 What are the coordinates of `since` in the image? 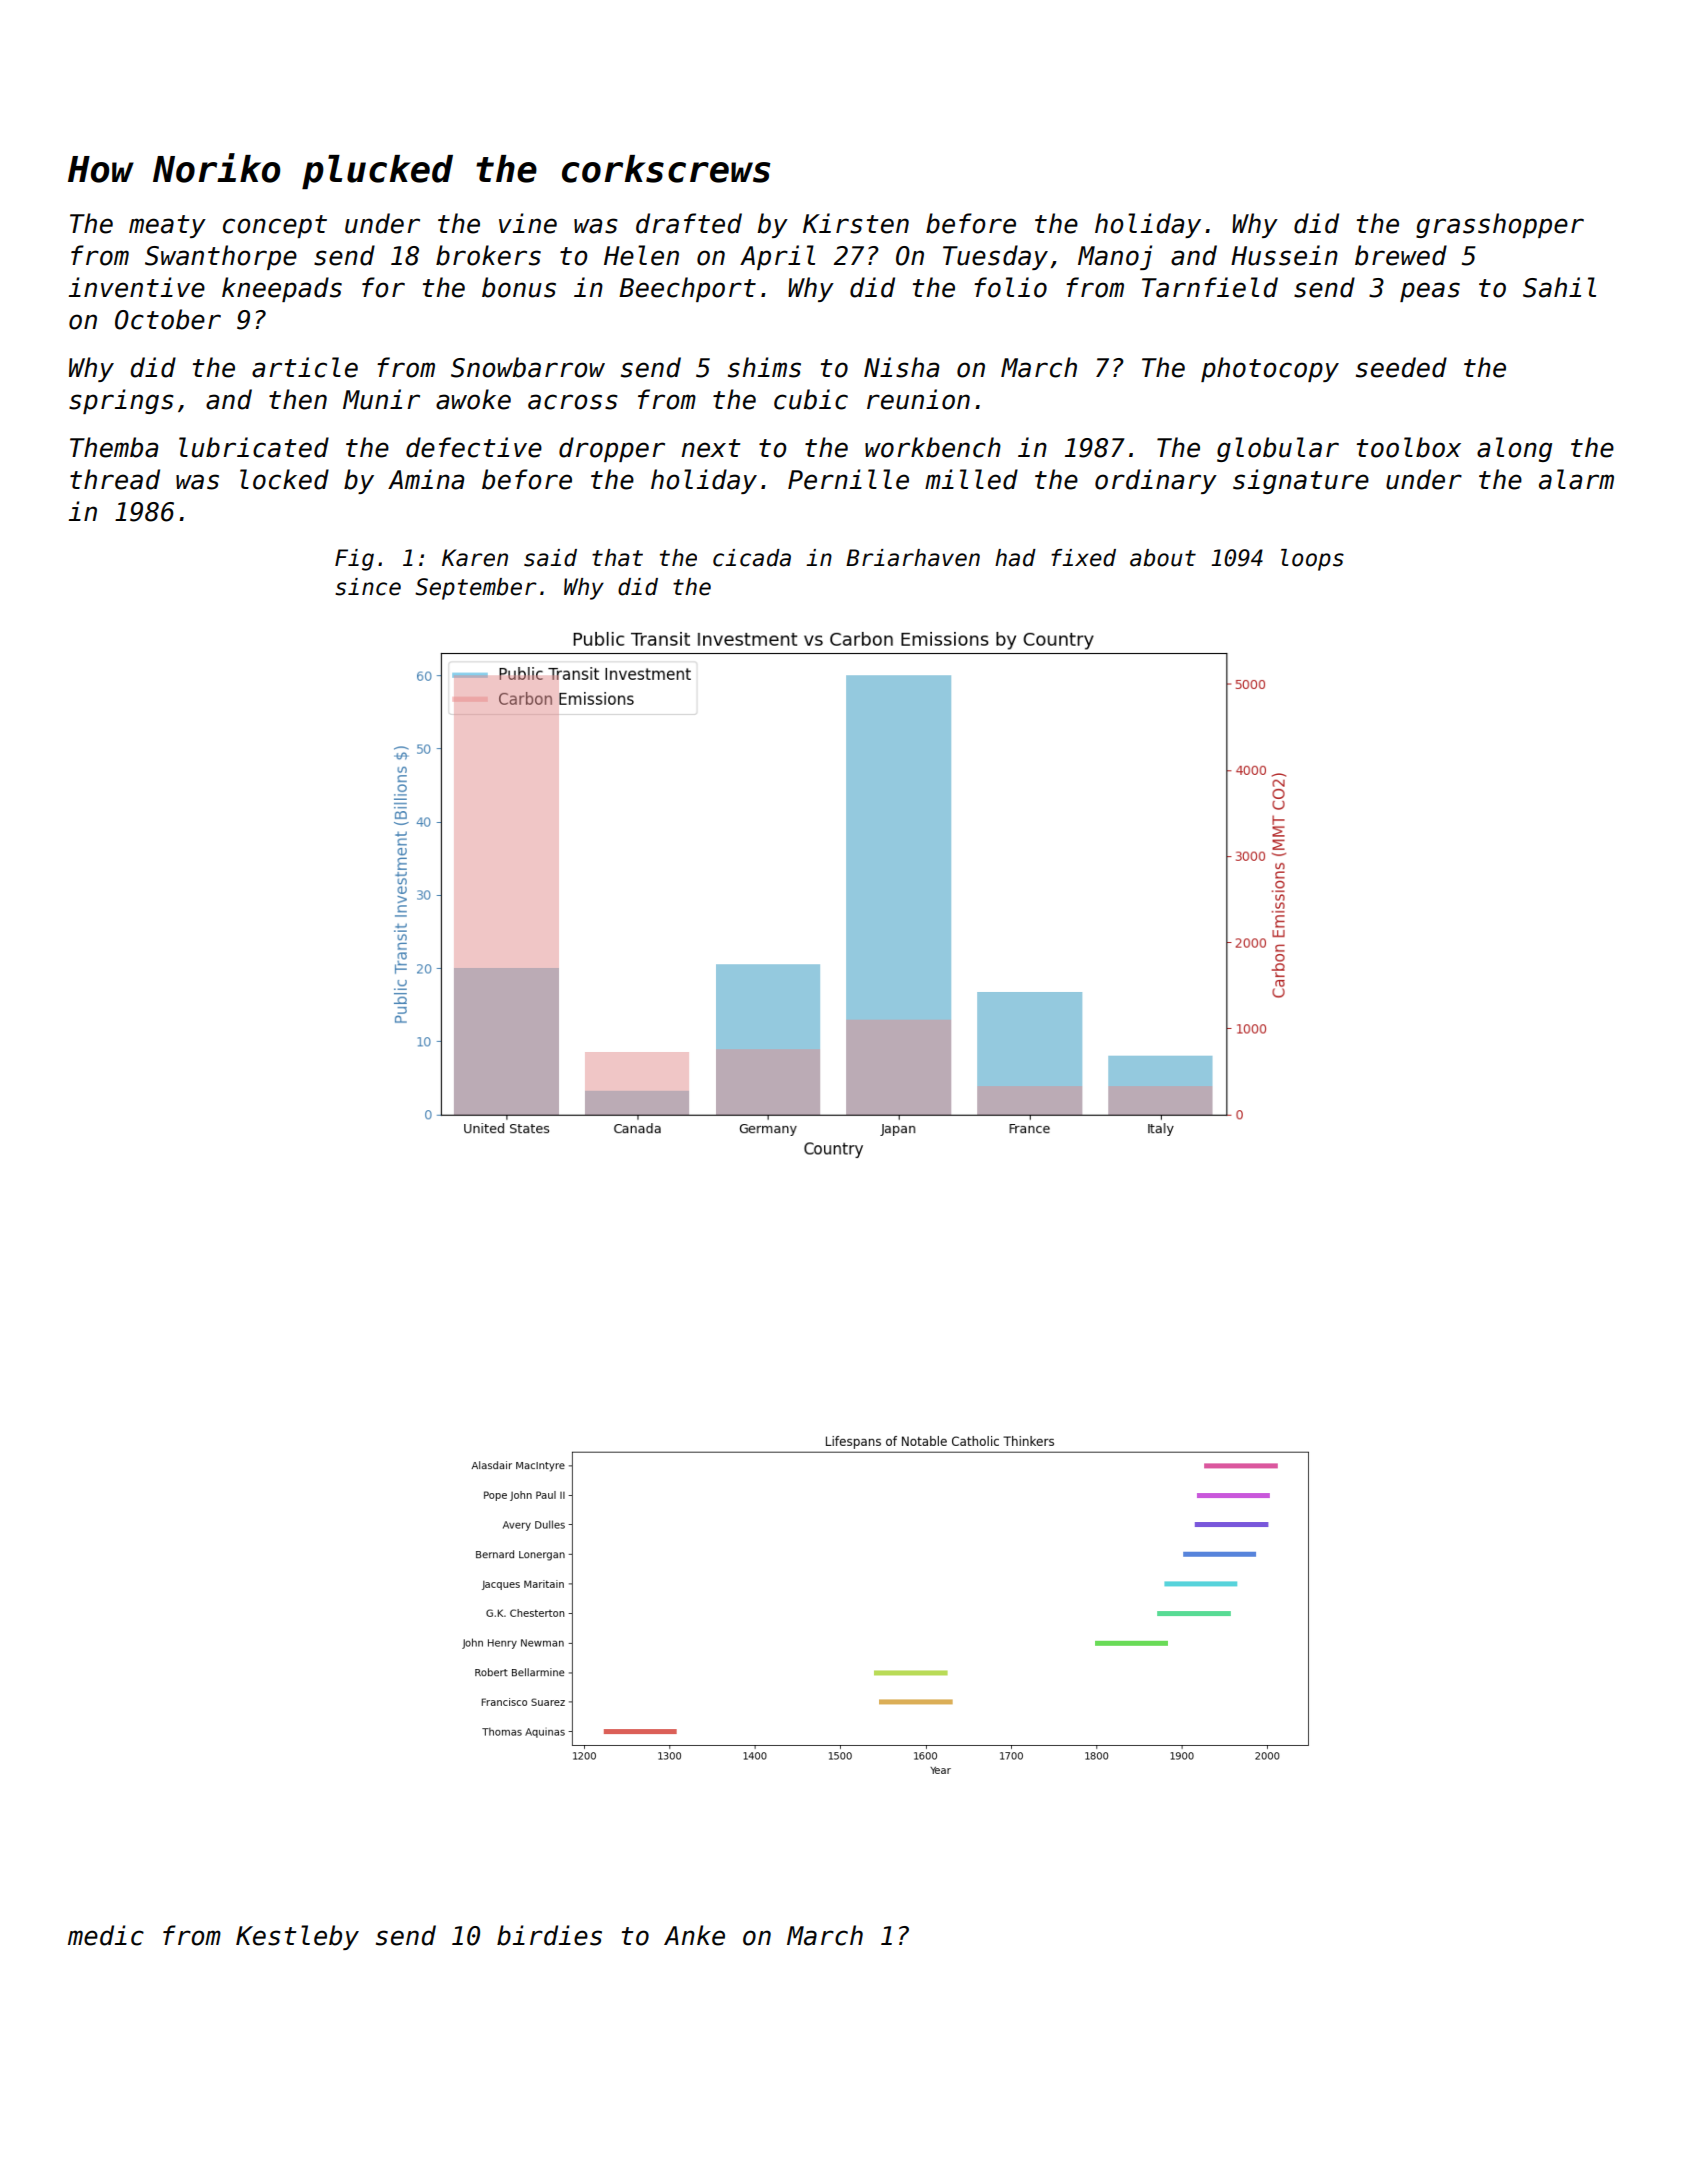 It's located at (368, 587).
